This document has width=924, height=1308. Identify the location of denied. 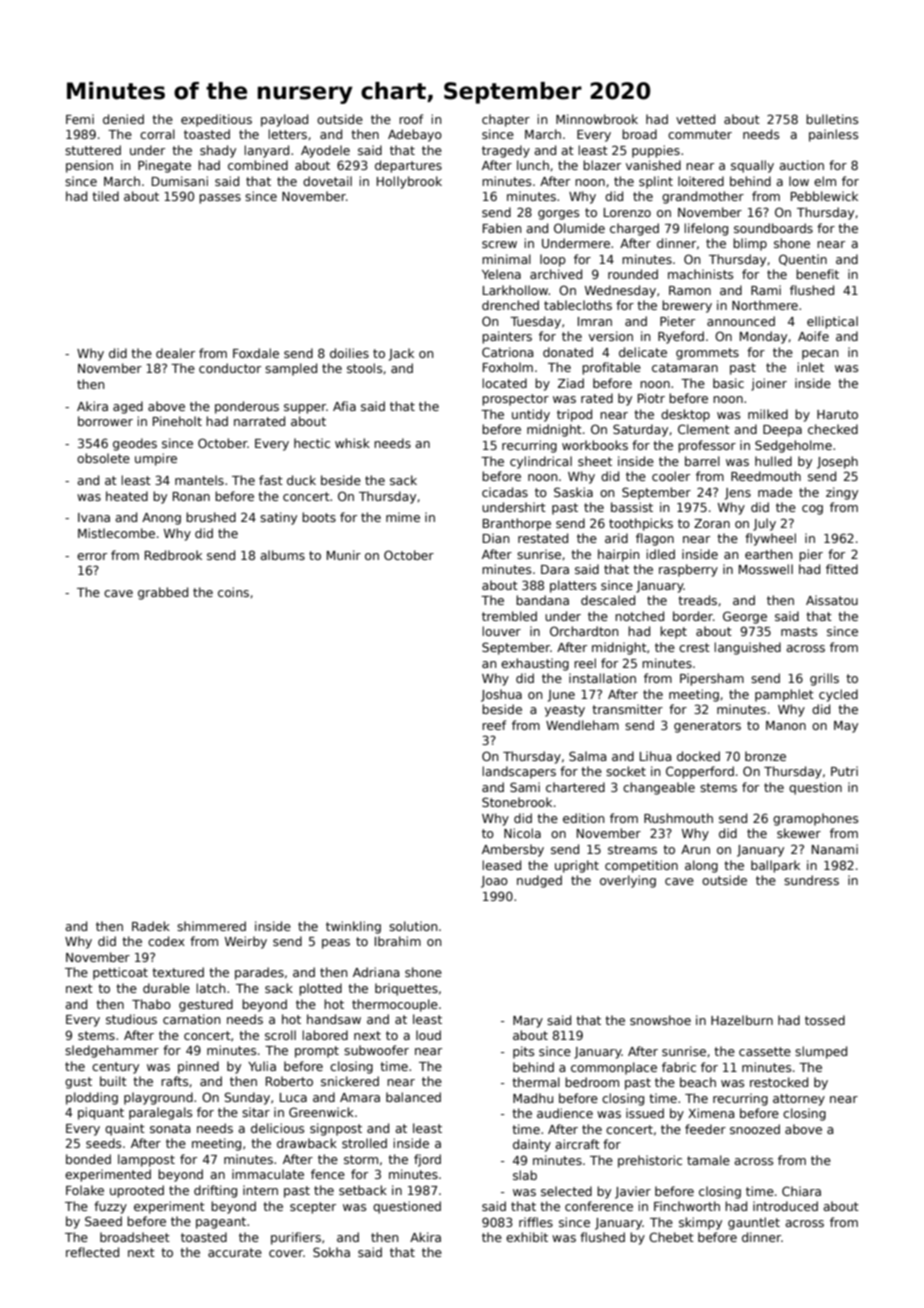
(123, 119).
